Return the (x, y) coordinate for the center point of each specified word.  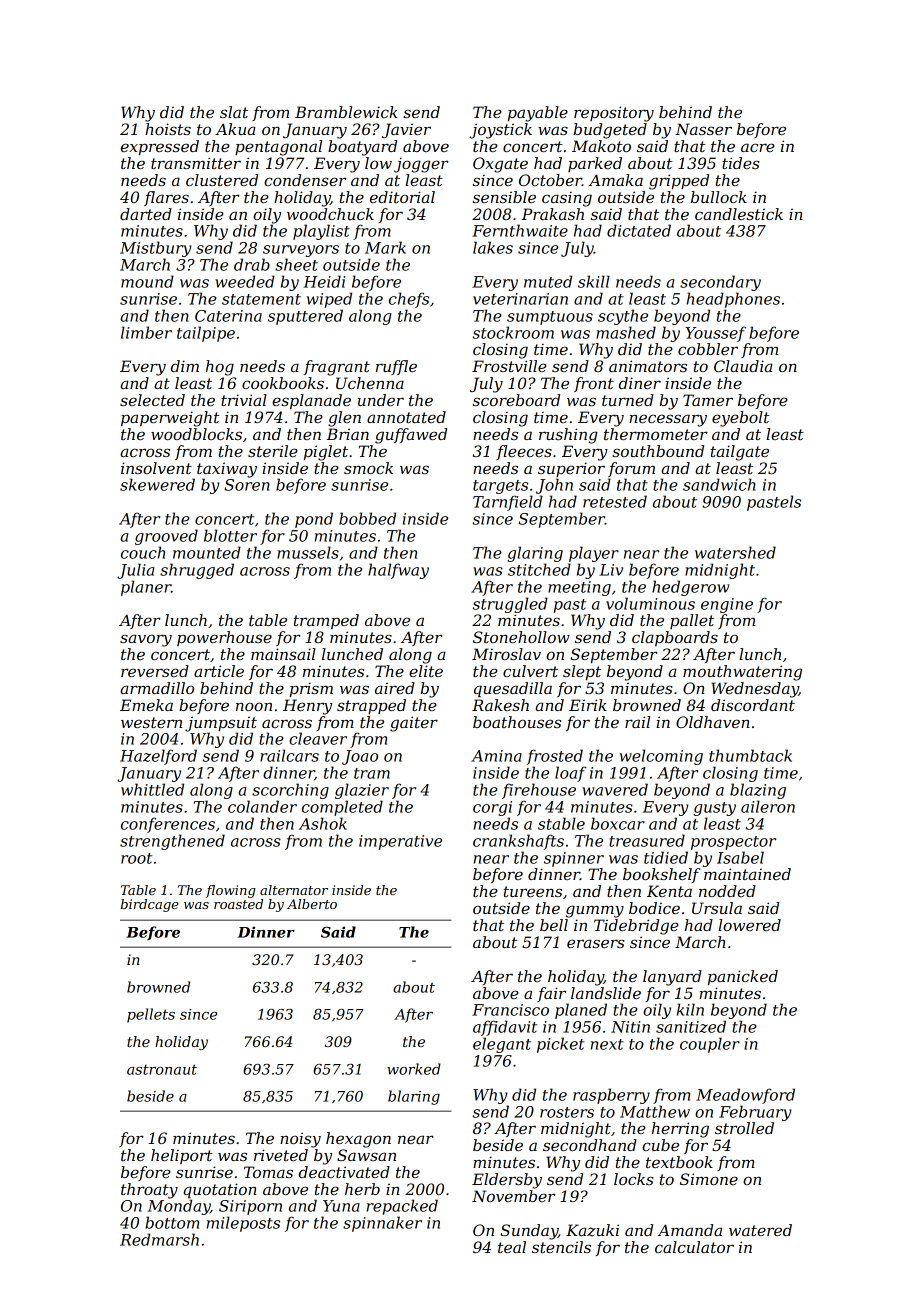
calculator (694, 1247)
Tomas (268, 1172)
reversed (155, 671)
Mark (385, 247)
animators (648, 366)
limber (146, 332)
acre (758, 147)
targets (500, 487)
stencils (561, 1247)
